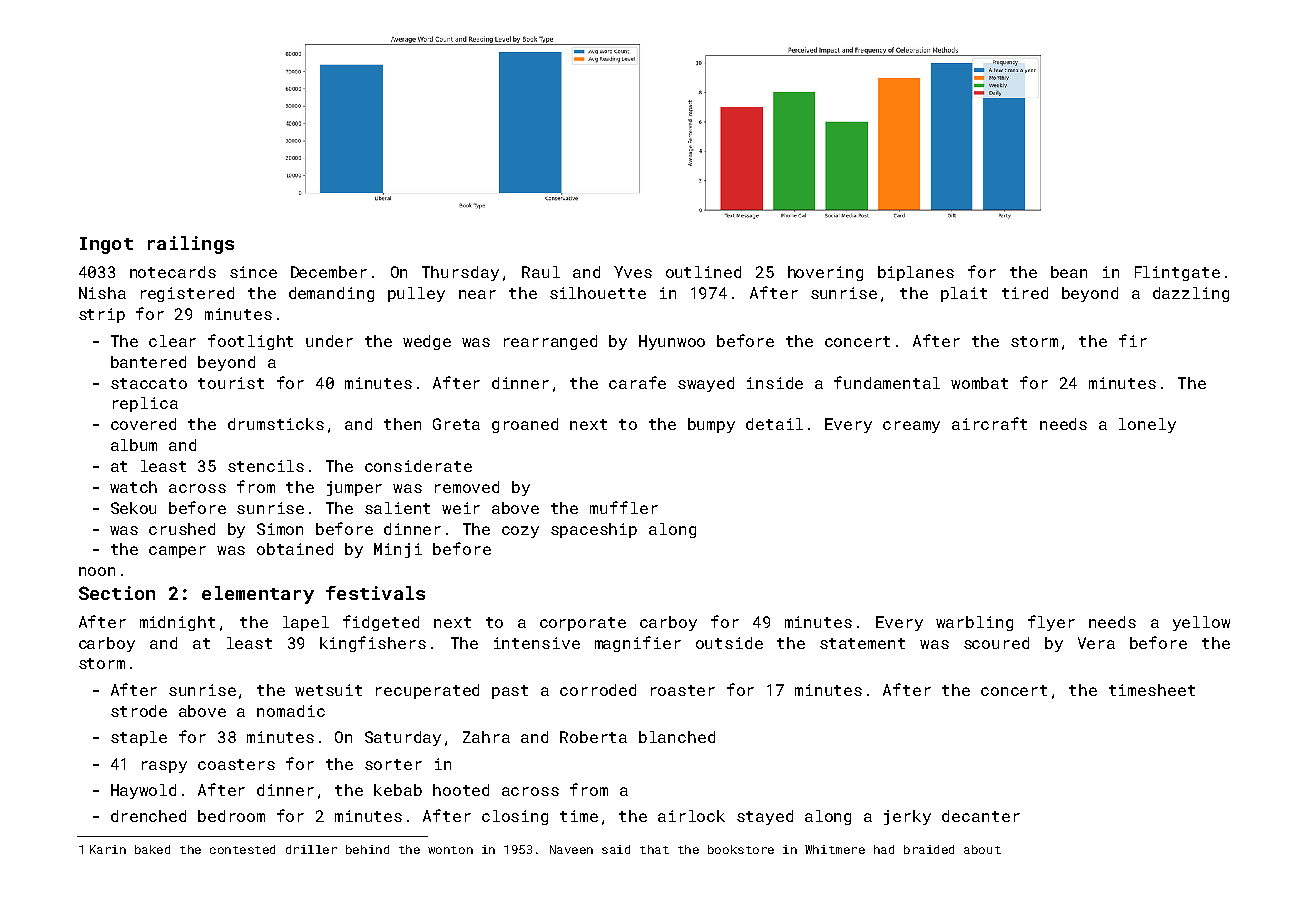 The image size is (1308, 924). I want to click on driller, so click(311, 849).
